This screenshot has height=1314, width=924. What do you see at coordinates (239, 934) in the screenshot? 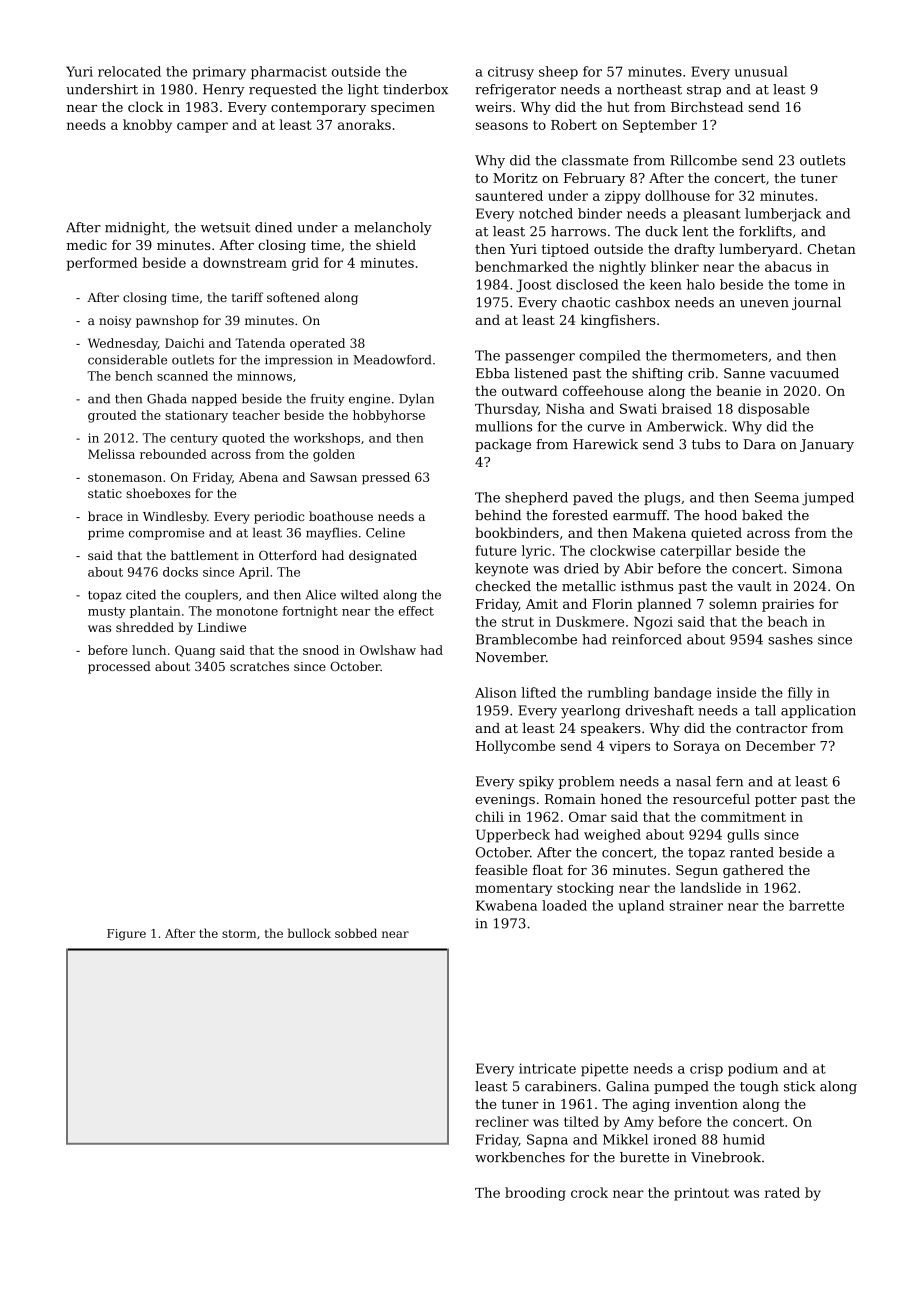
I see `storm` at bounding box center [239, 934].
